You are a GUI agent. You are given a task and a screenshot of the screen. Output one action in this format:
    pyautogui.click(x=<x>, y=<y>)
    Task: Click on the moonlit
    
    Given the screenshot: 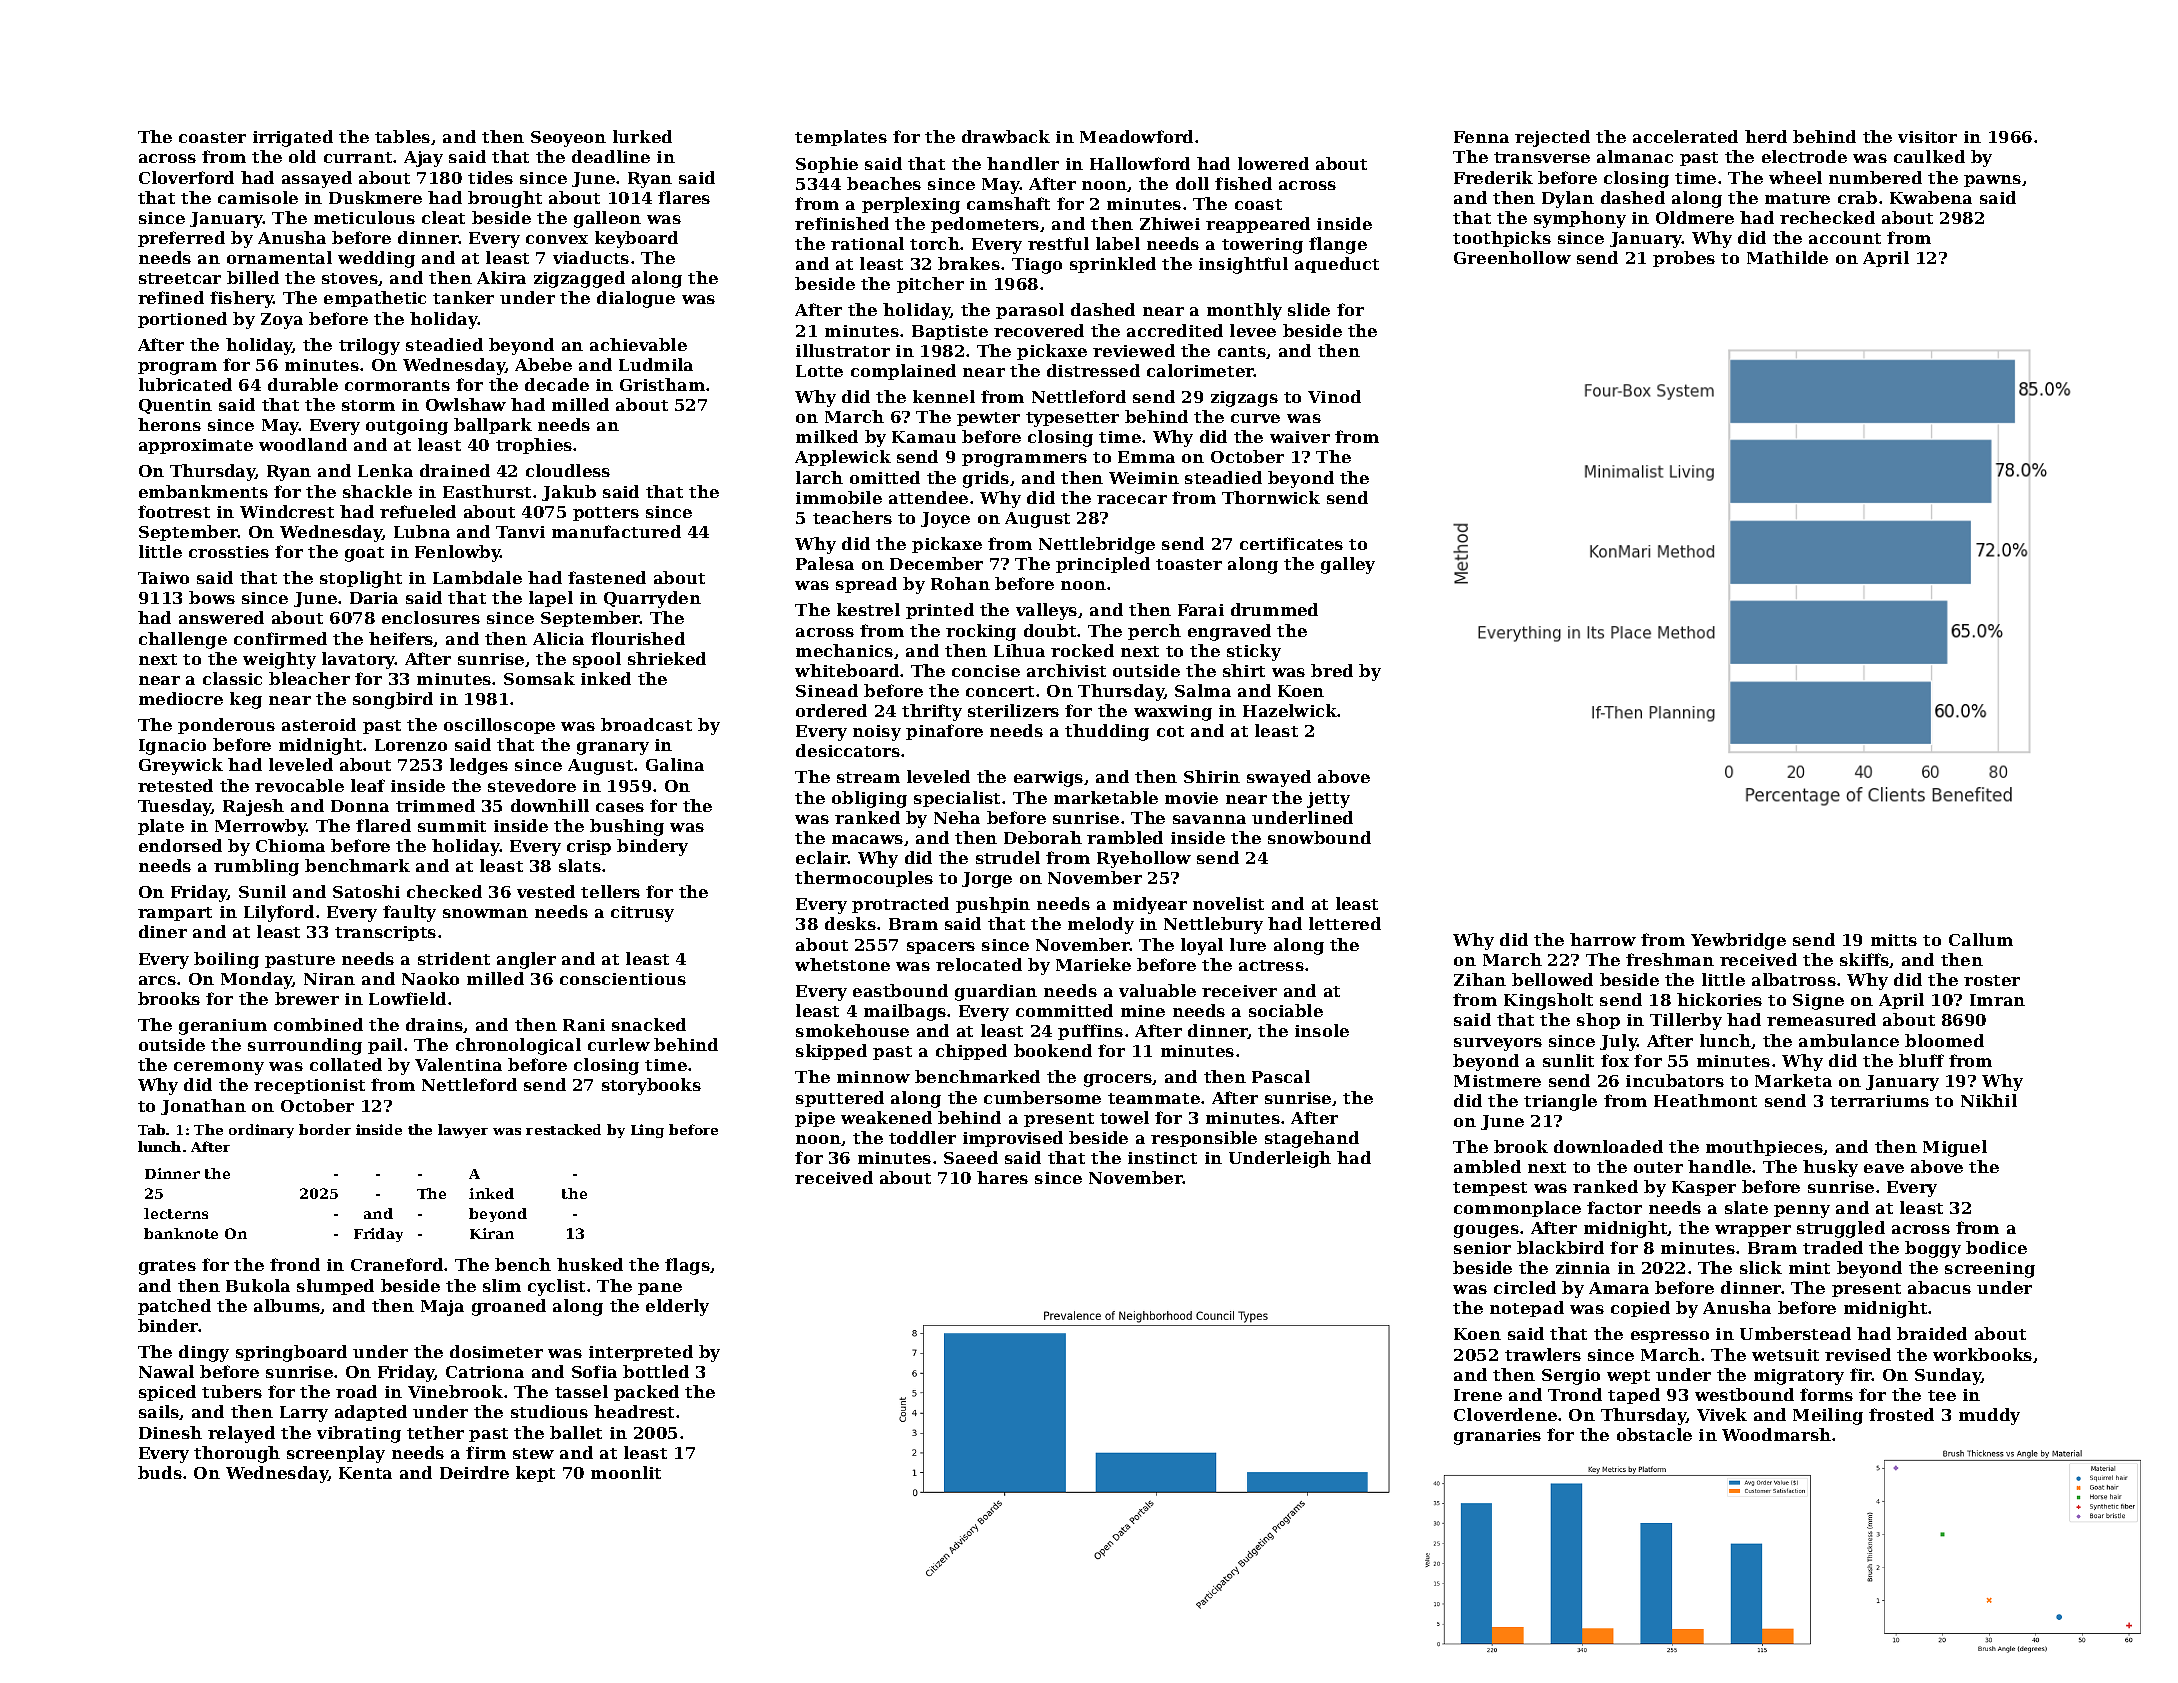 What is the action you would take?
    pyautogui.click(x=626, y=1472)
